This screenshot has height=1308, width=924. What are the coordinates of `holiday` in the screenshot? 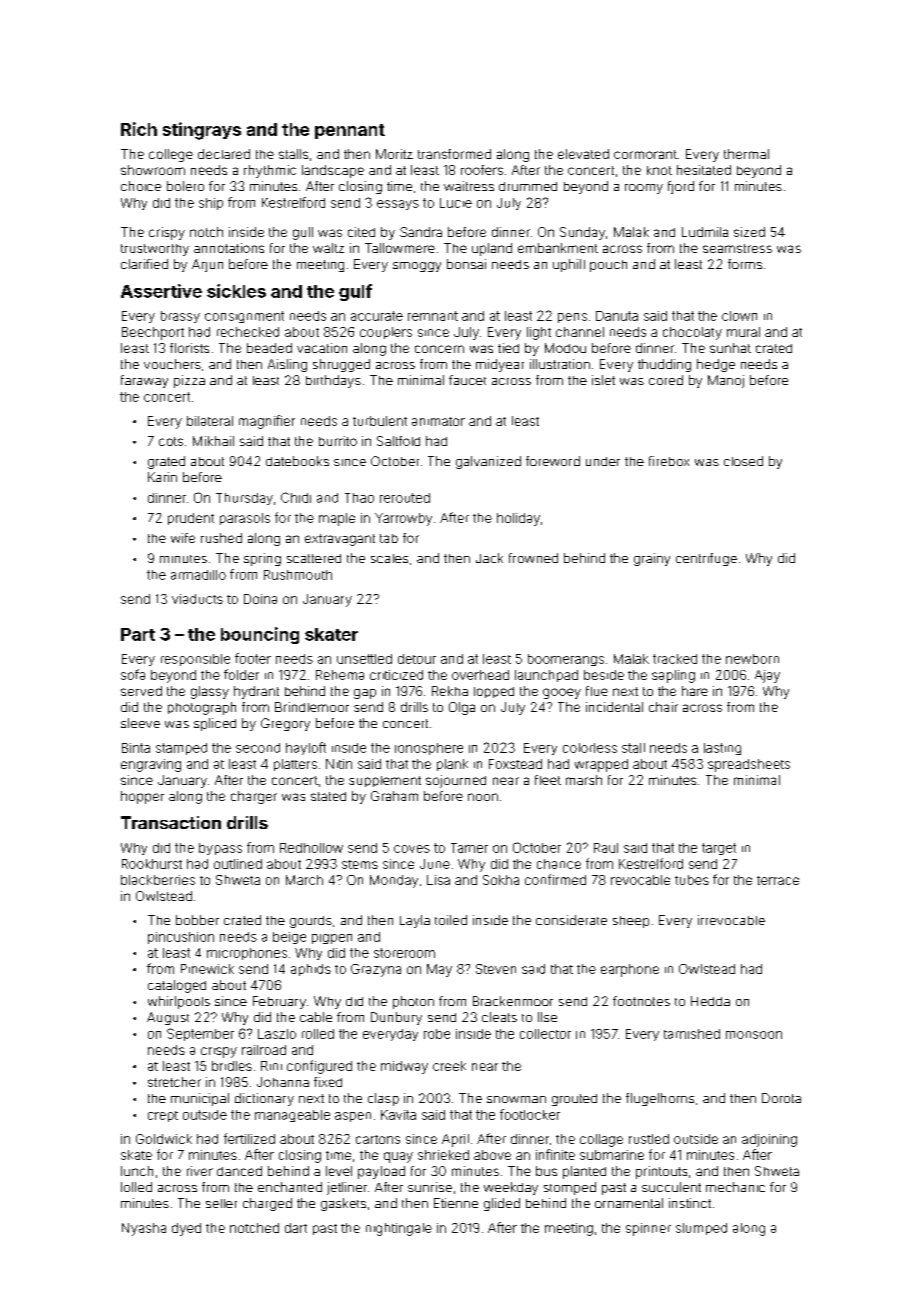 It's located at (518, 519).
